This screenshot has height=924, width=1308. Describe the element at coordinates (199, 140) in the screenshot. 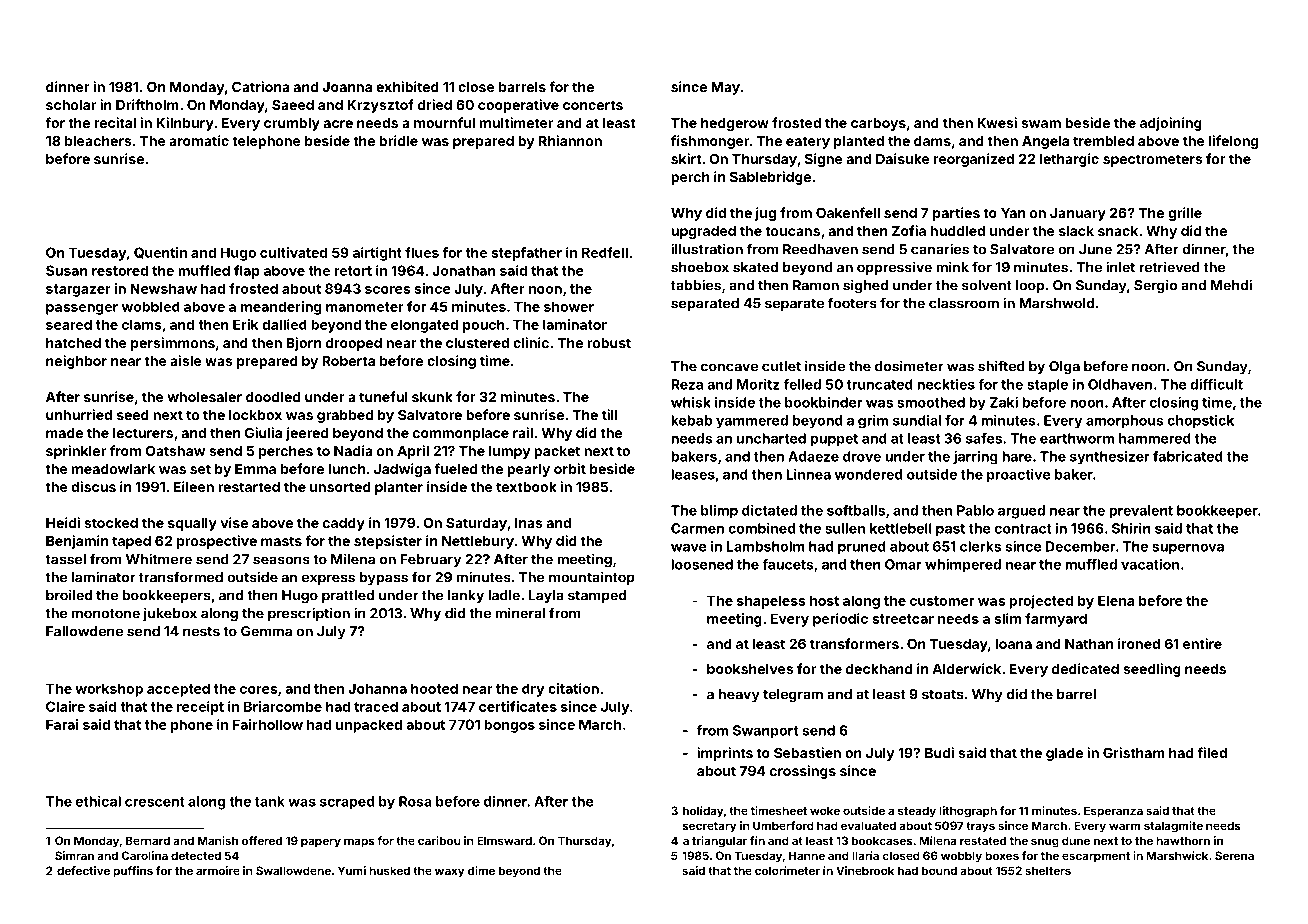

I see `aromatic` at that location.
